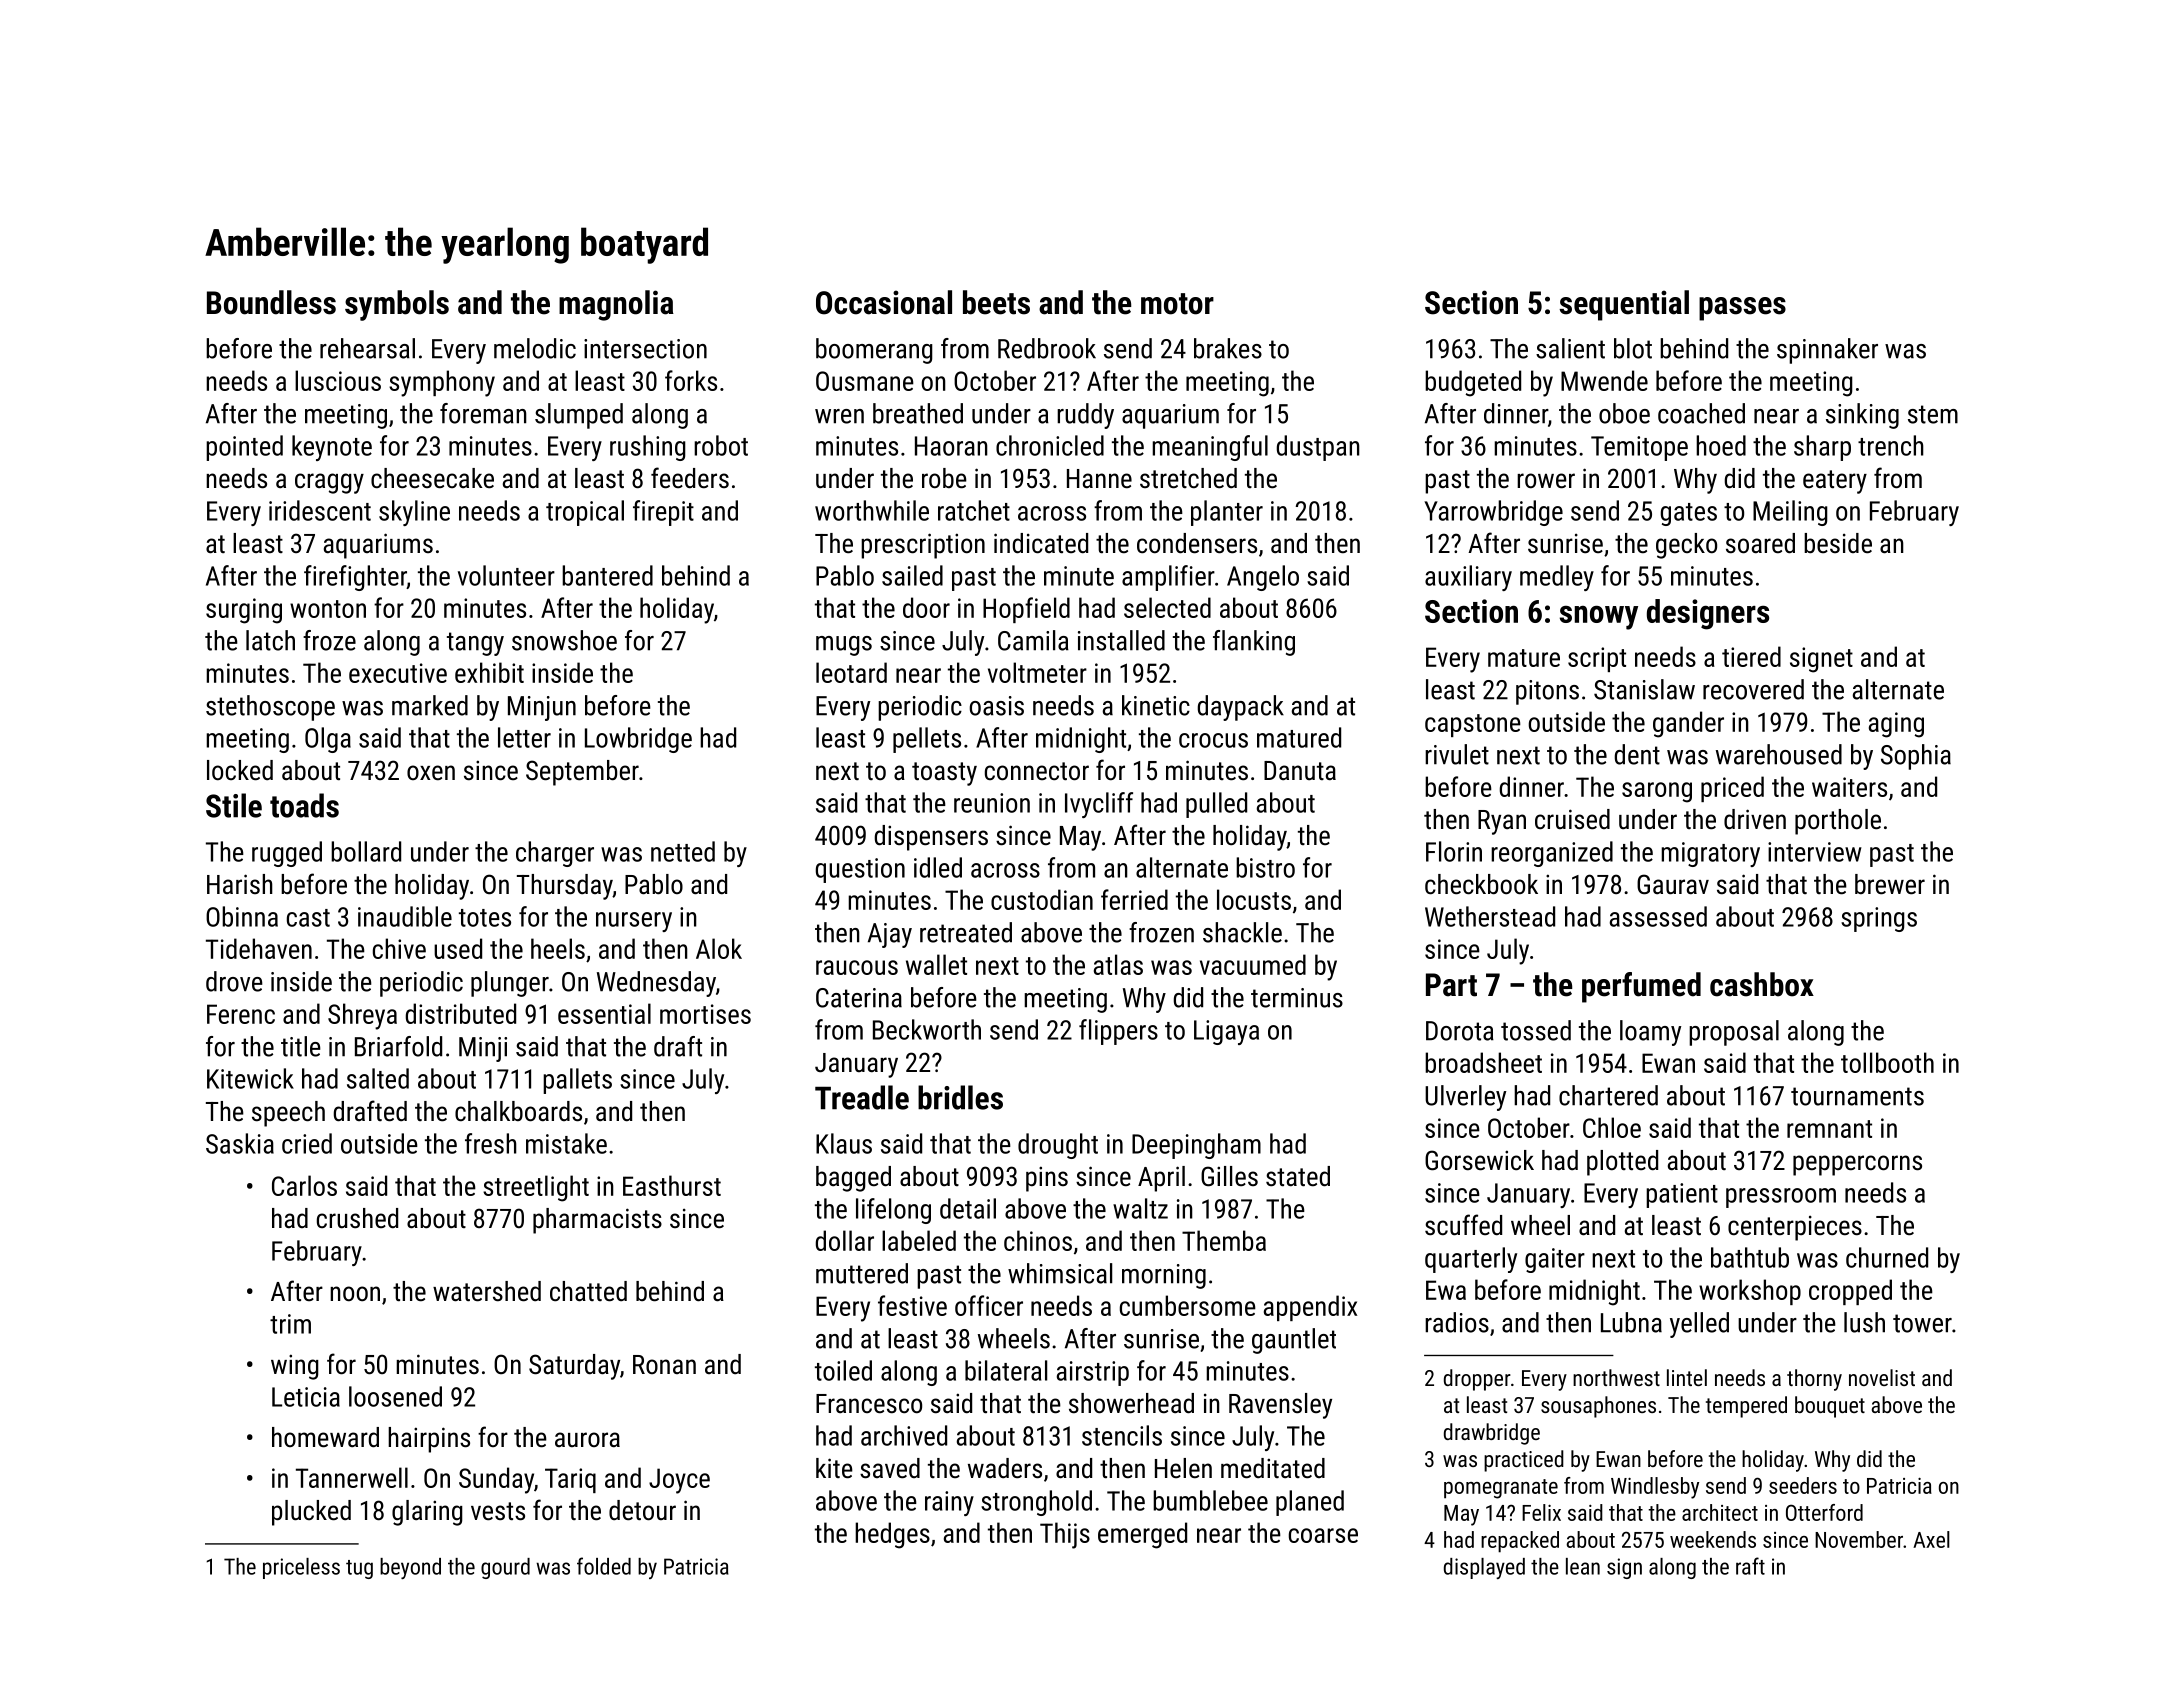 This screenshot has height=1683, width=2178. I want to click on slumped, so click(579, 416).
